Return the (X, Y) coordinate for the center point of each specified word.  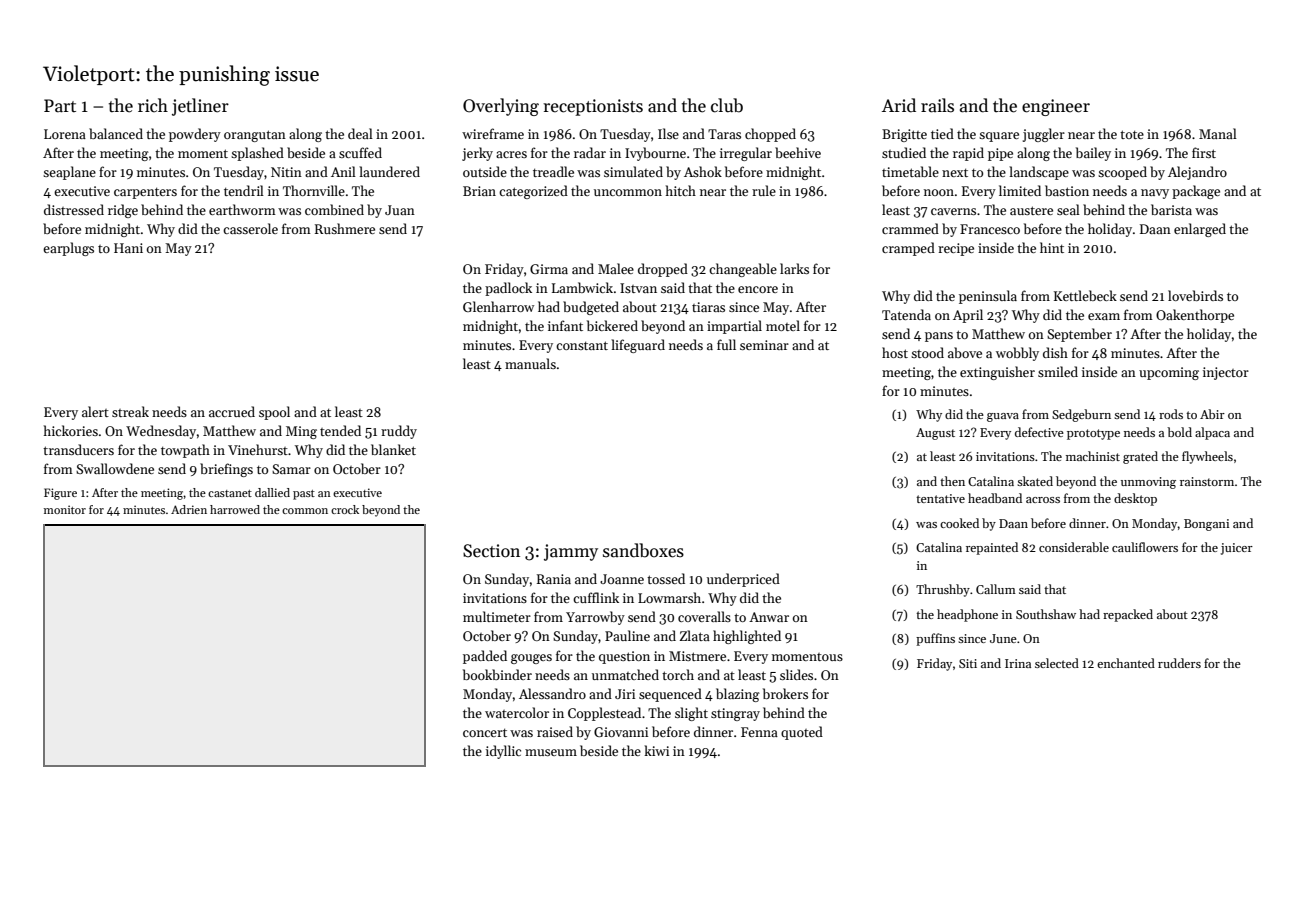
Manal (1218, 133)
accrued (232, 411)
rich (153, 105)
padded (485, 657)
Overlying (501, 107)
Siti (968, 663)
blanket (393, 449)
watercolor (517, 712)
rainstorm (1207, 481)
